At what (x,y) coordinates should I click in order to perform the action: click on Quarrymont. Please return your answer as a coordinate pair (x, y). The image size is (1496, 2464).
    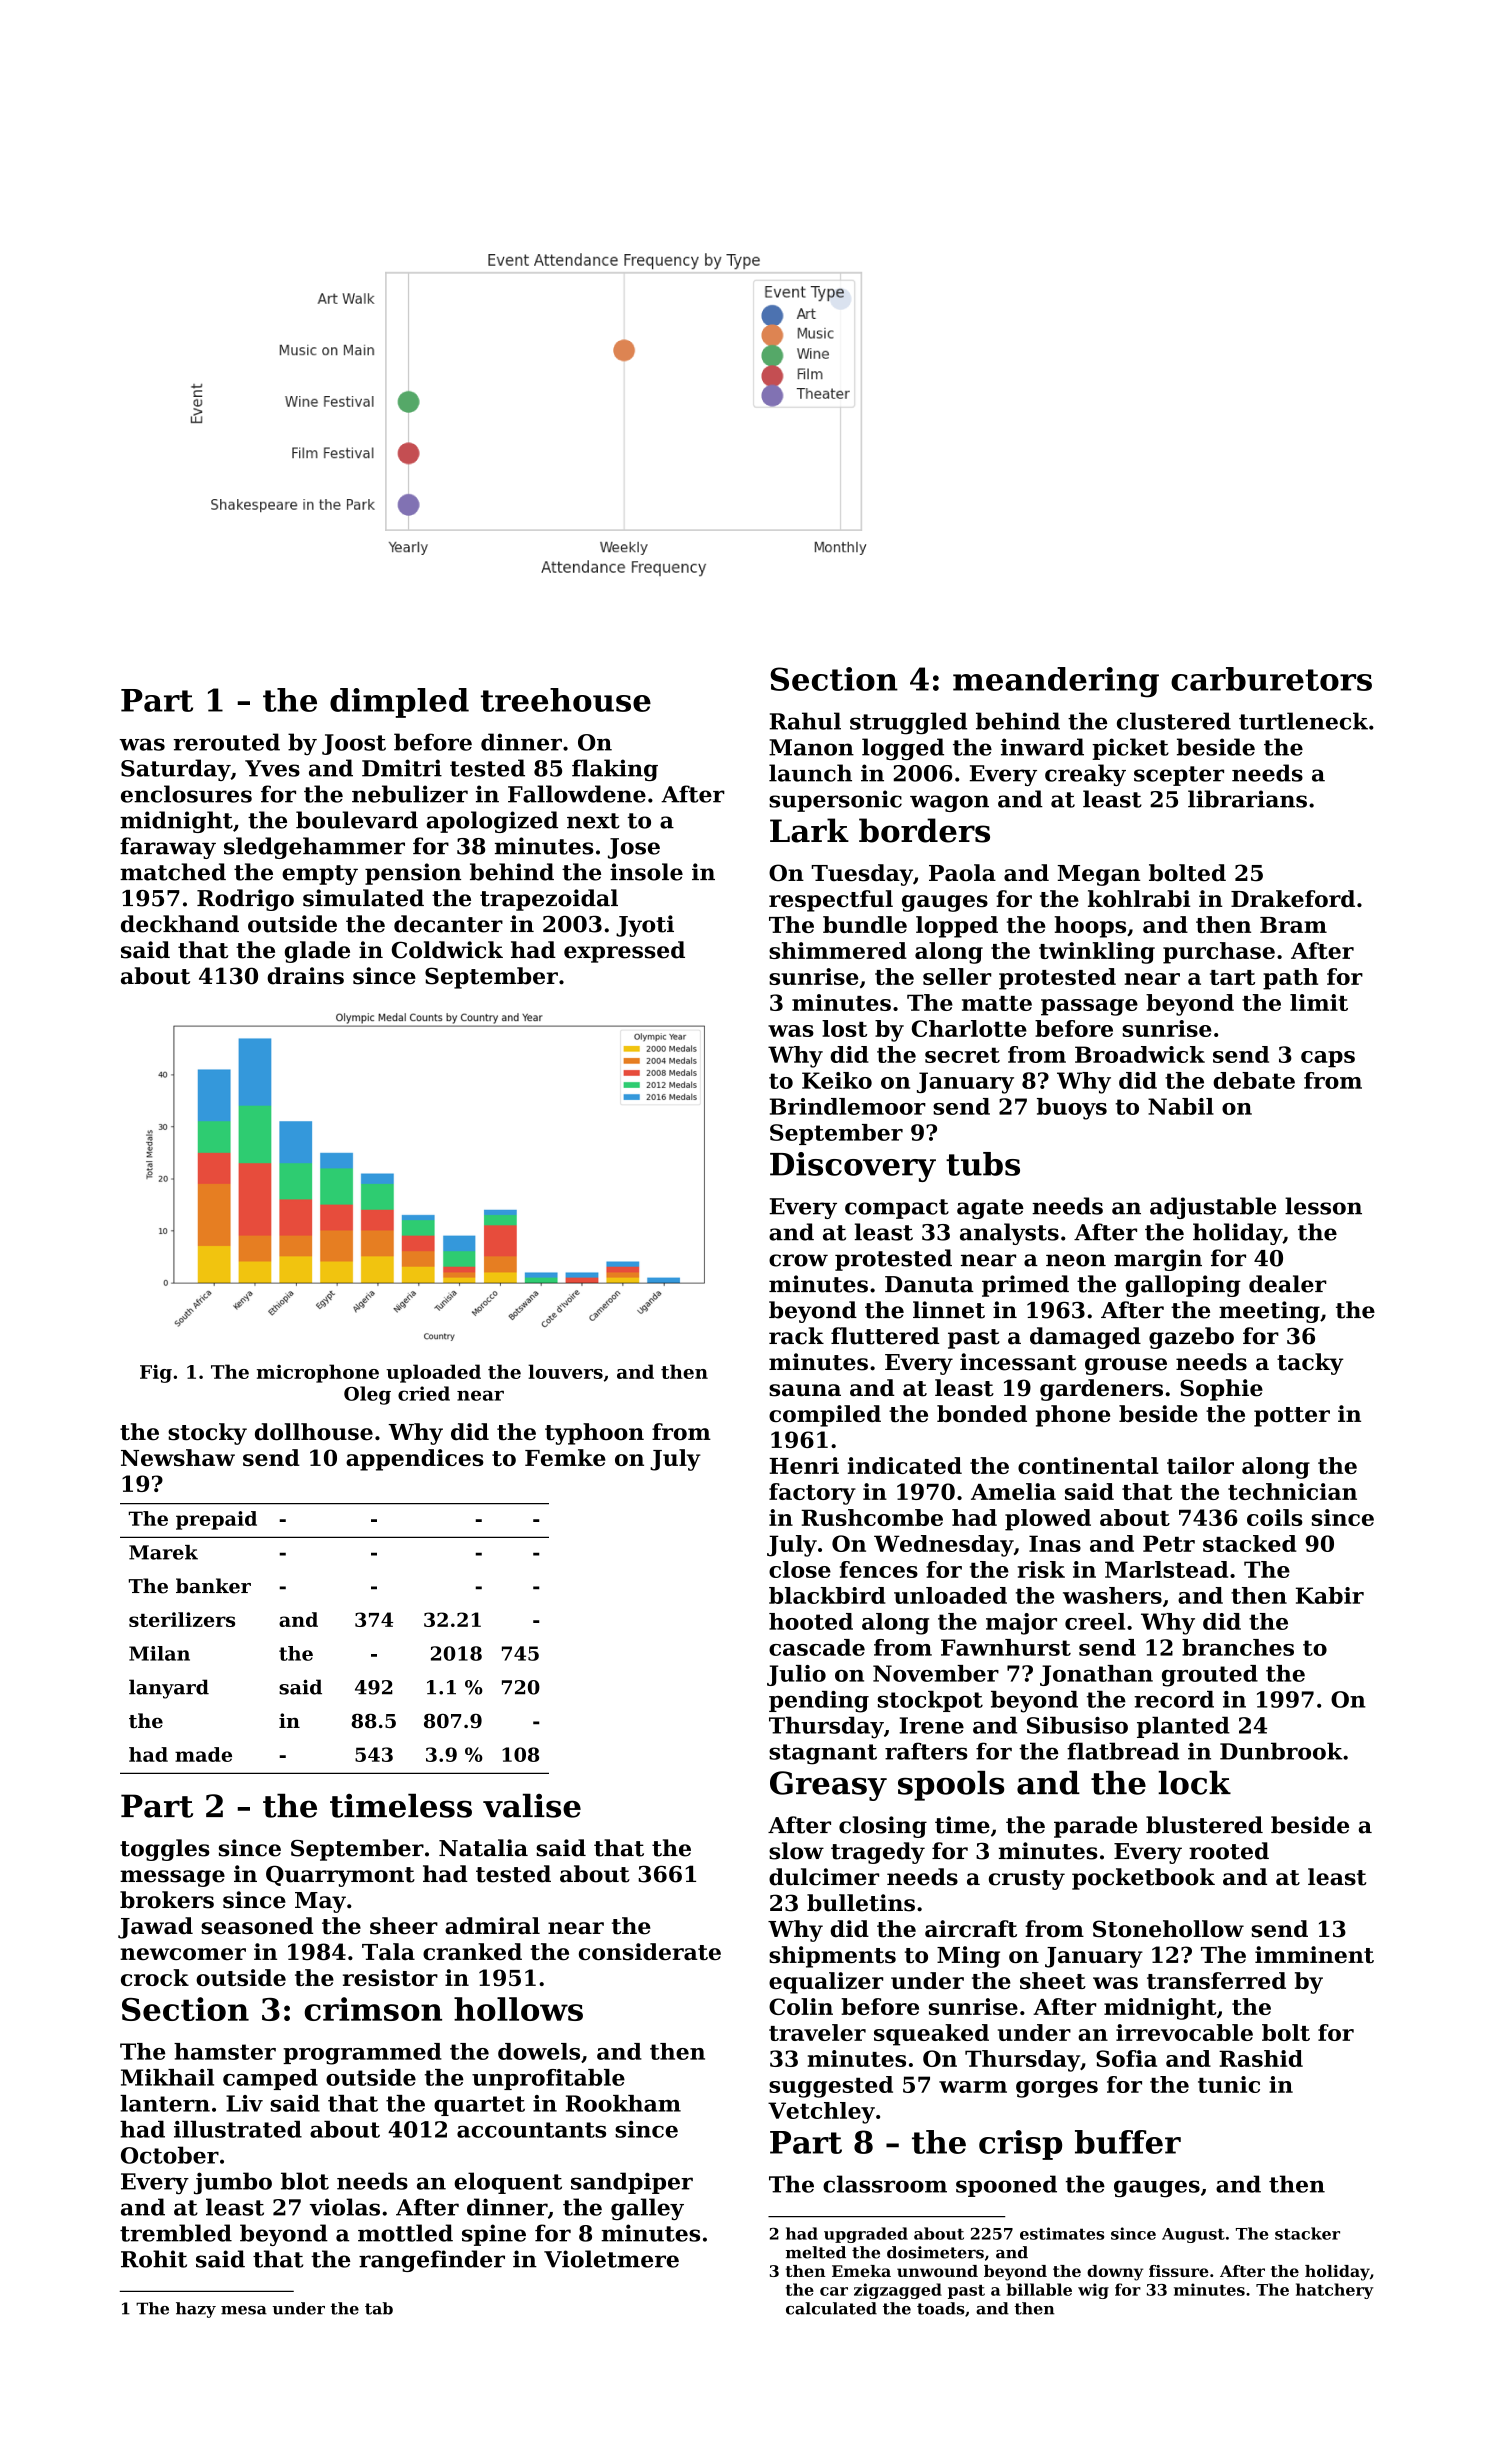
    Looking at the image, I should click on (340, 1876).
